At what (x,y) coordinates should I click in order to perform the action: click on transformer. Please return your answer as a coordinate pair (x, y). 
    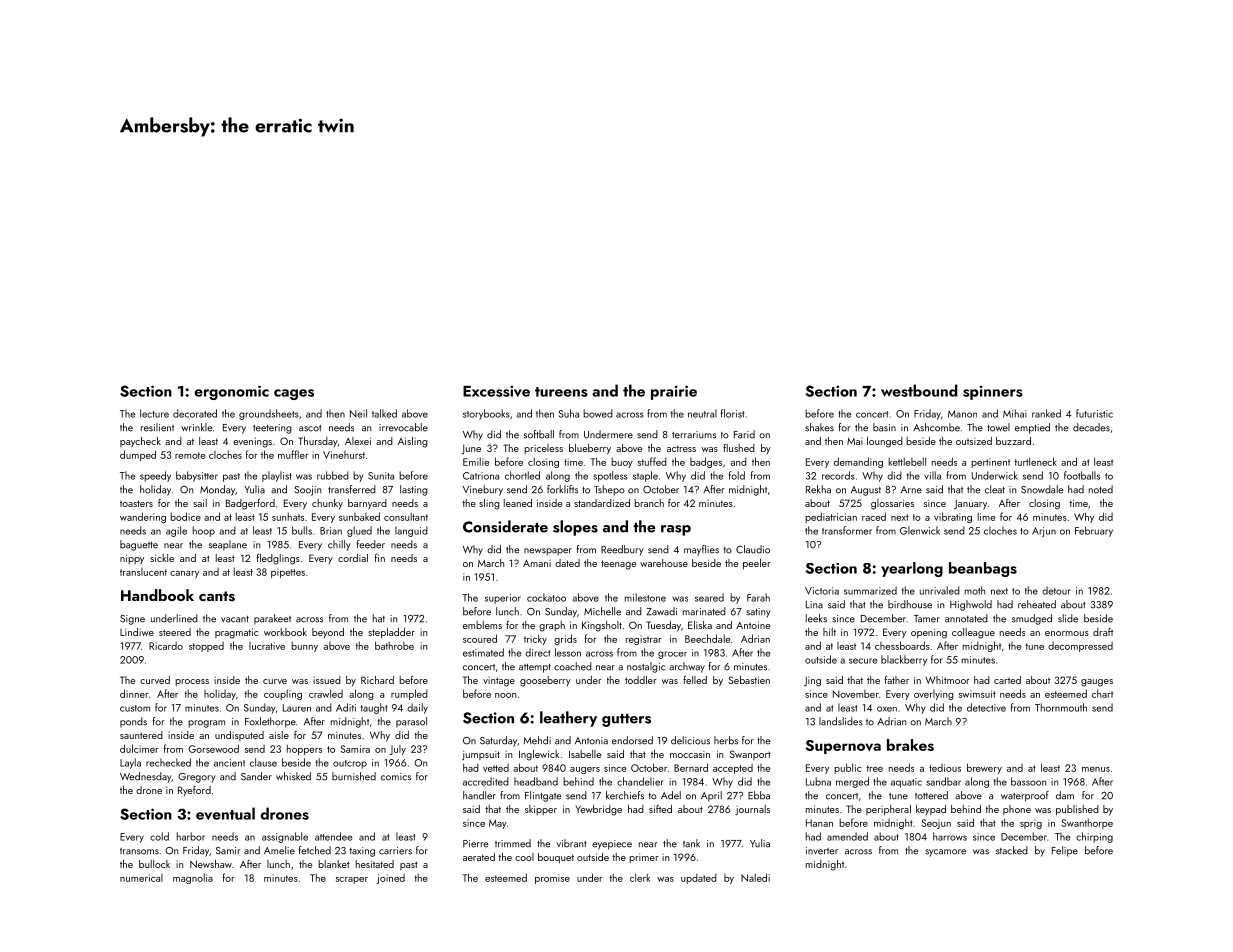
    Looking at the image, I should click on (847, 530).
